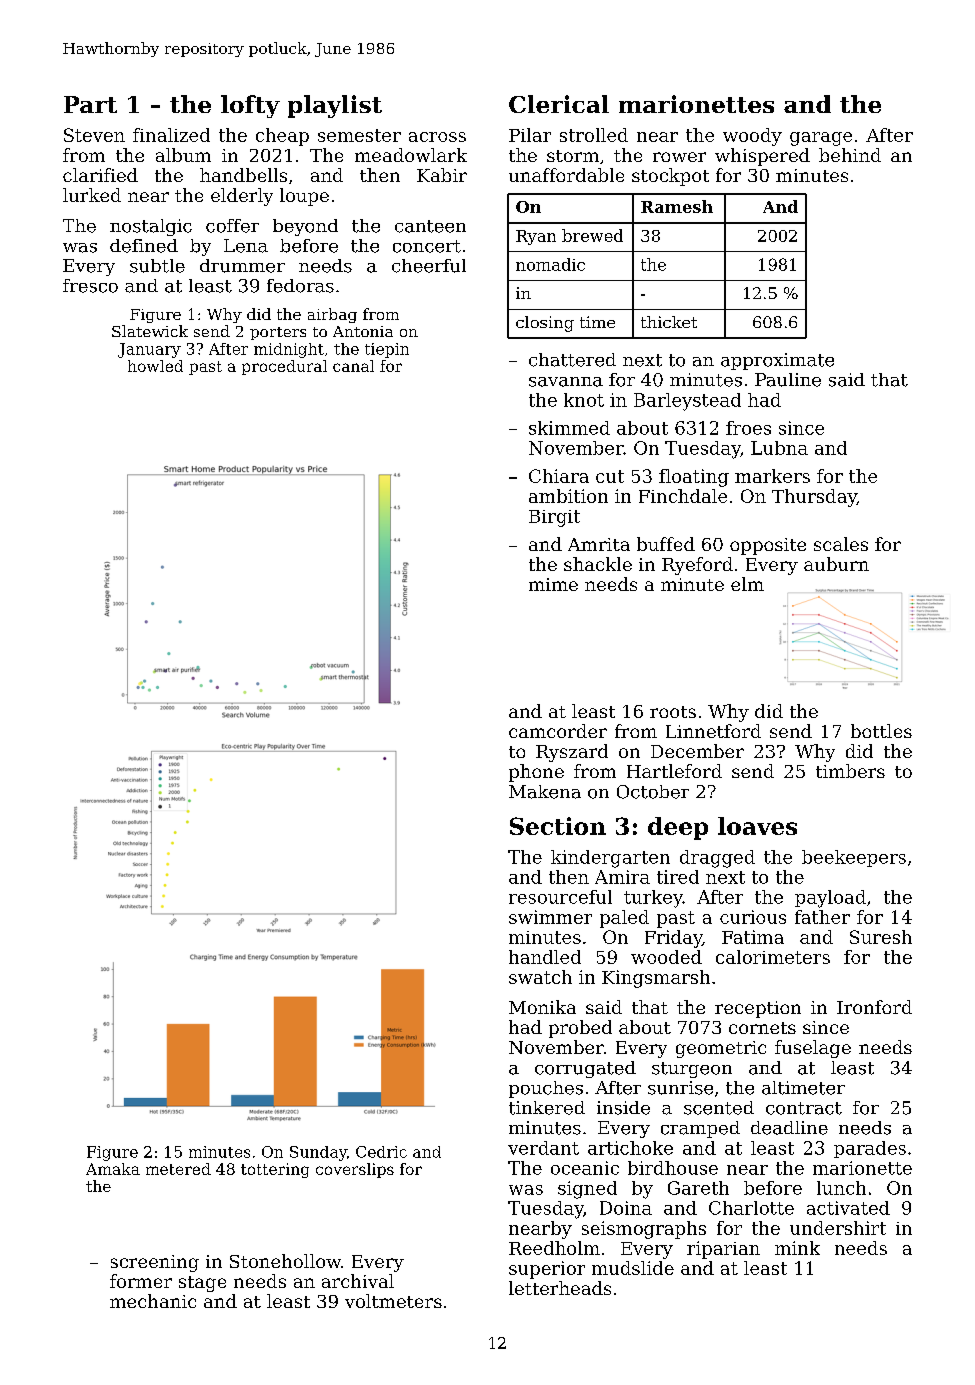 The height and width of the image is (1385, 975). Describe the element at coordinates (113, 1169) in the image. I see `Amaka` at that location.
